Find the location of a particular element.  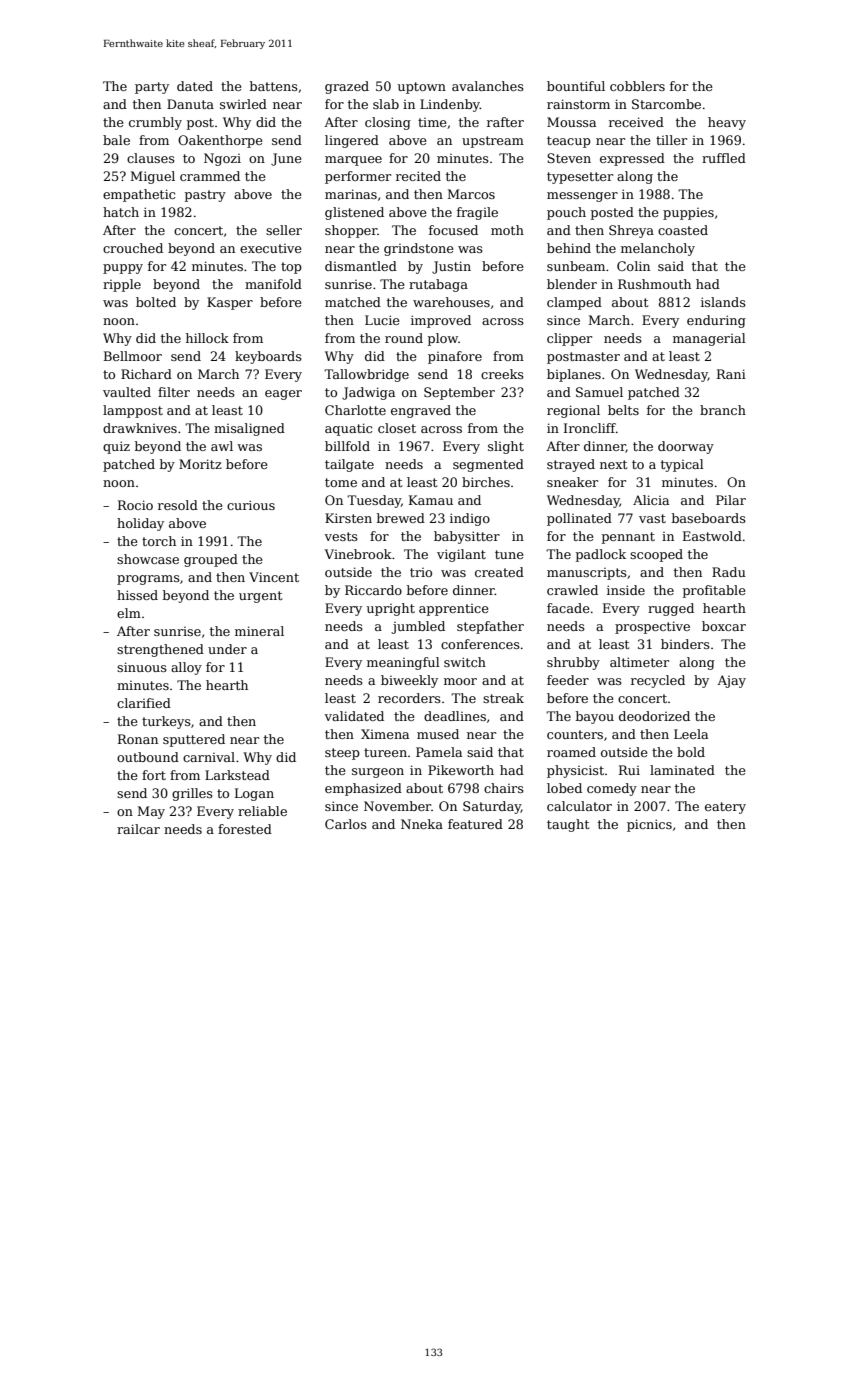

Justin is located at coordinates (451, 267).
